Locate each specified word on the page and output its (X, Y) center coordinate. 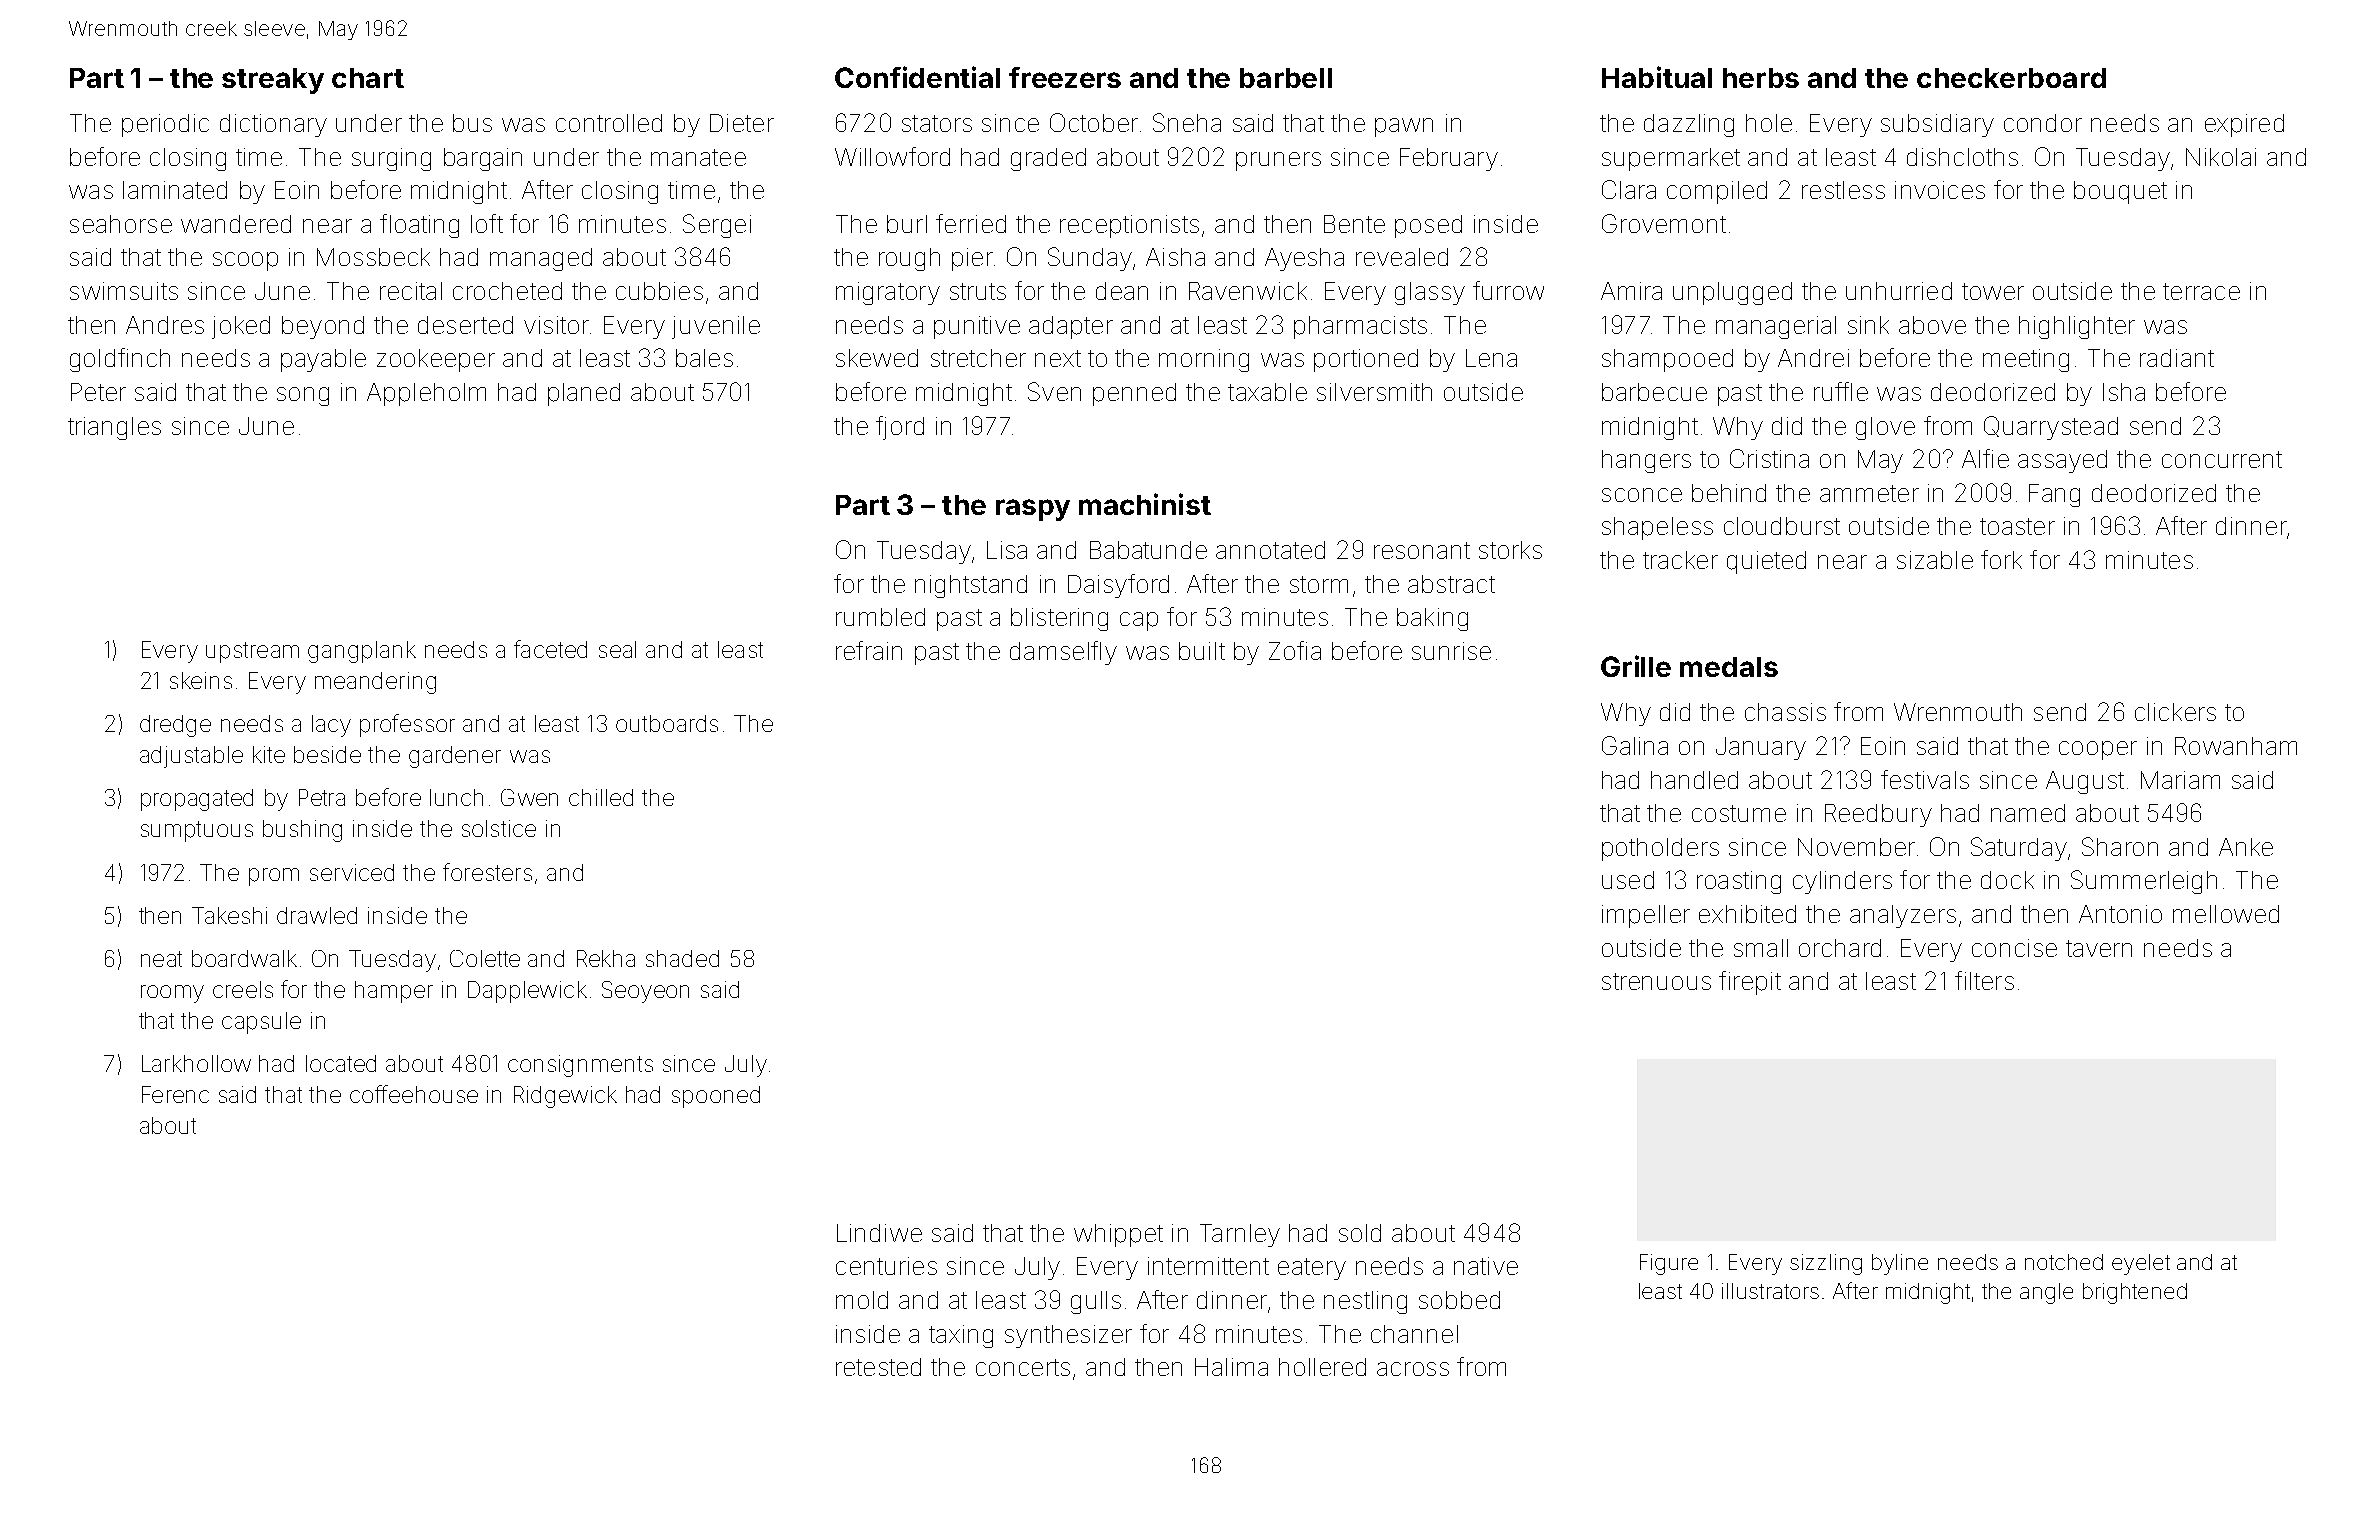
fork (2001, 559)
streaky (273, 81)
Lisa (1007, 550)
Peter (98, 392)
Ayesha (1304, 259)
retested (878, 1367)
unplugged (1732, 293)
